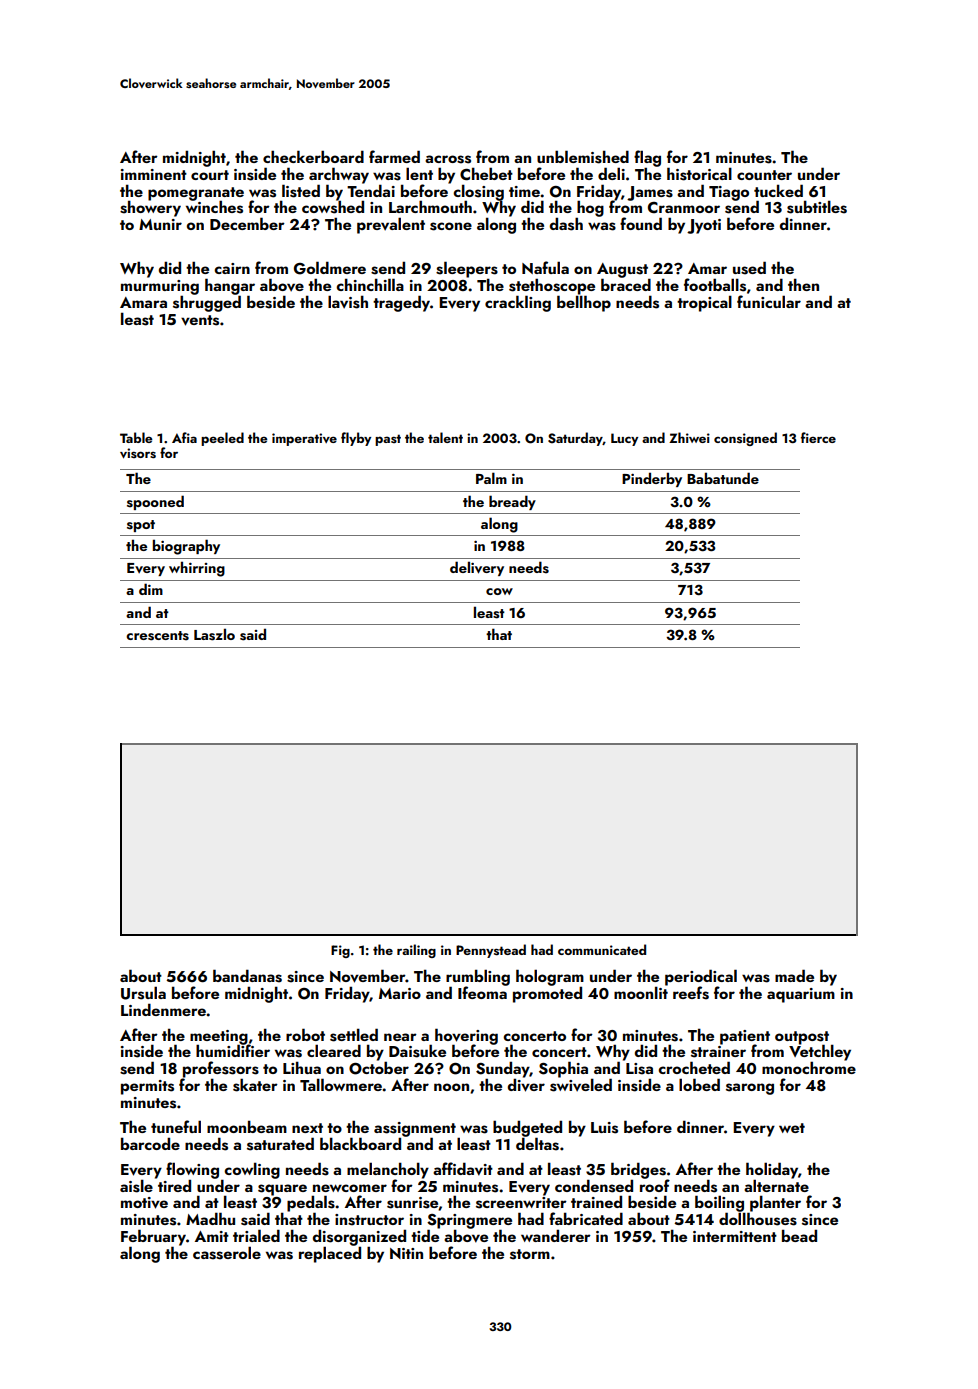  What do you see at coordinates (143, 993) in the screenshot?
I see `Ursula` at bounding box center [143, 993].
